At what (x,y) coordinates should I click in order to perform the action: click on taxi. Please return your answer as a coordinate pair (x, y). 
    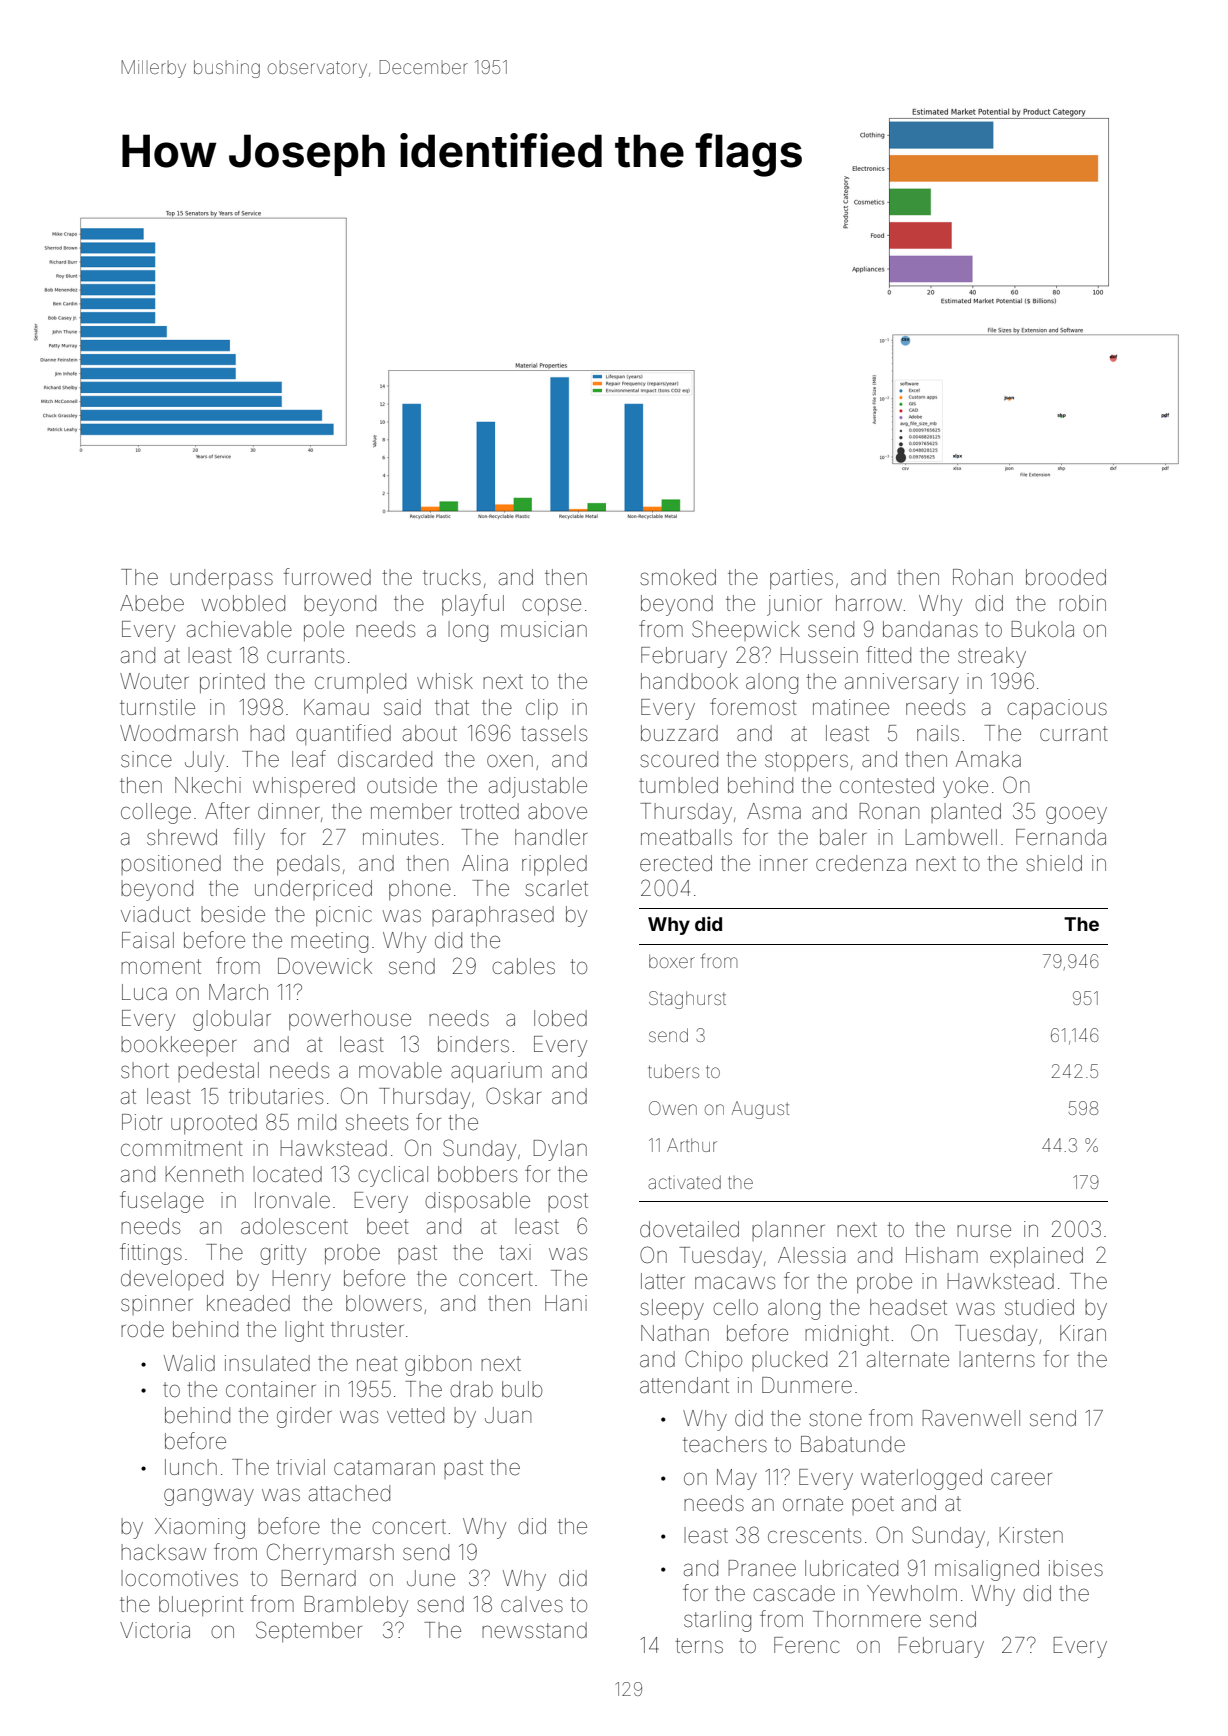
    Looking at the image, I should click on (515, 1252).
